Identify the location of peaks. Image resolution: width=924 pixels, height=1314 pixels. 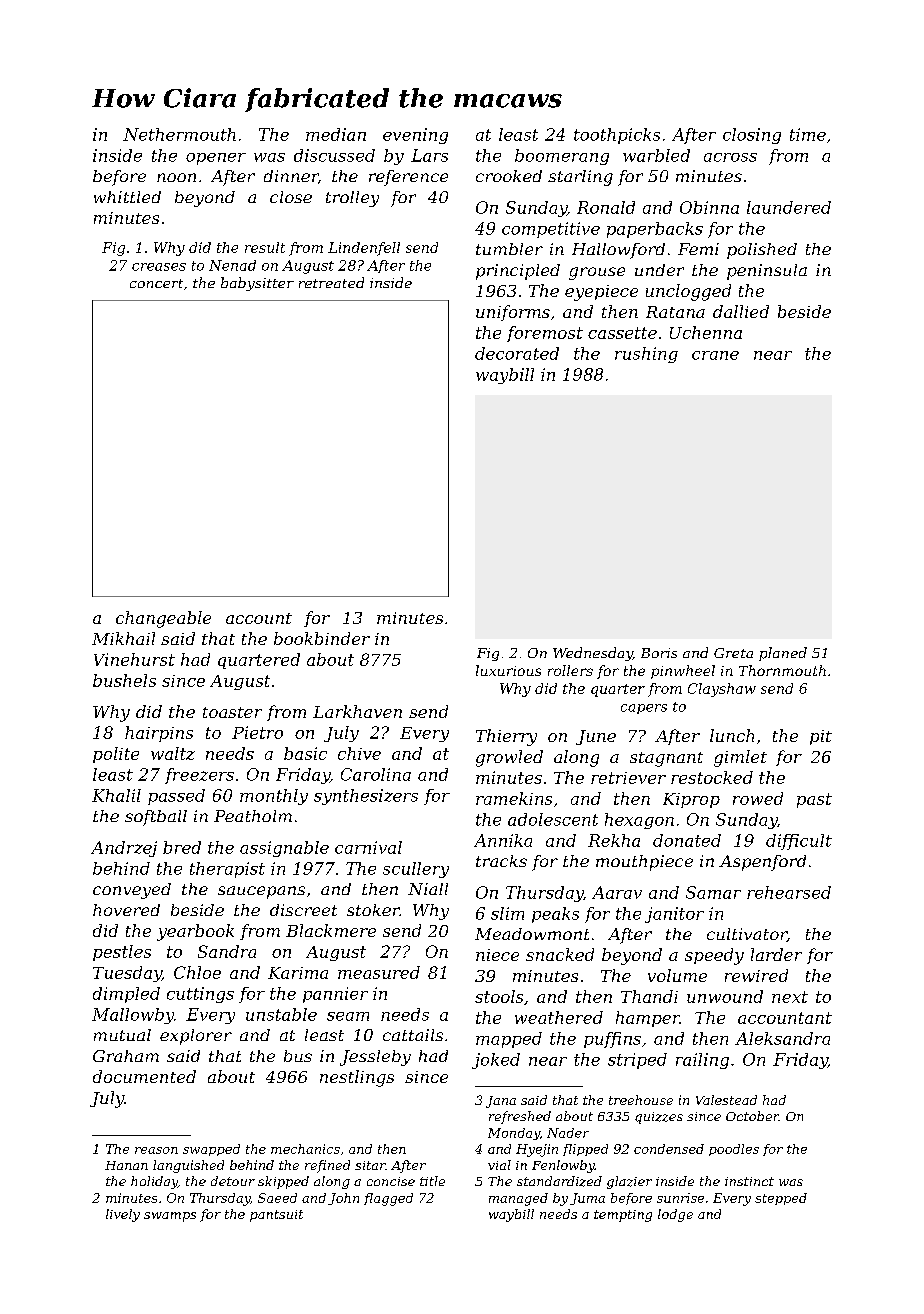
(555, 915).
